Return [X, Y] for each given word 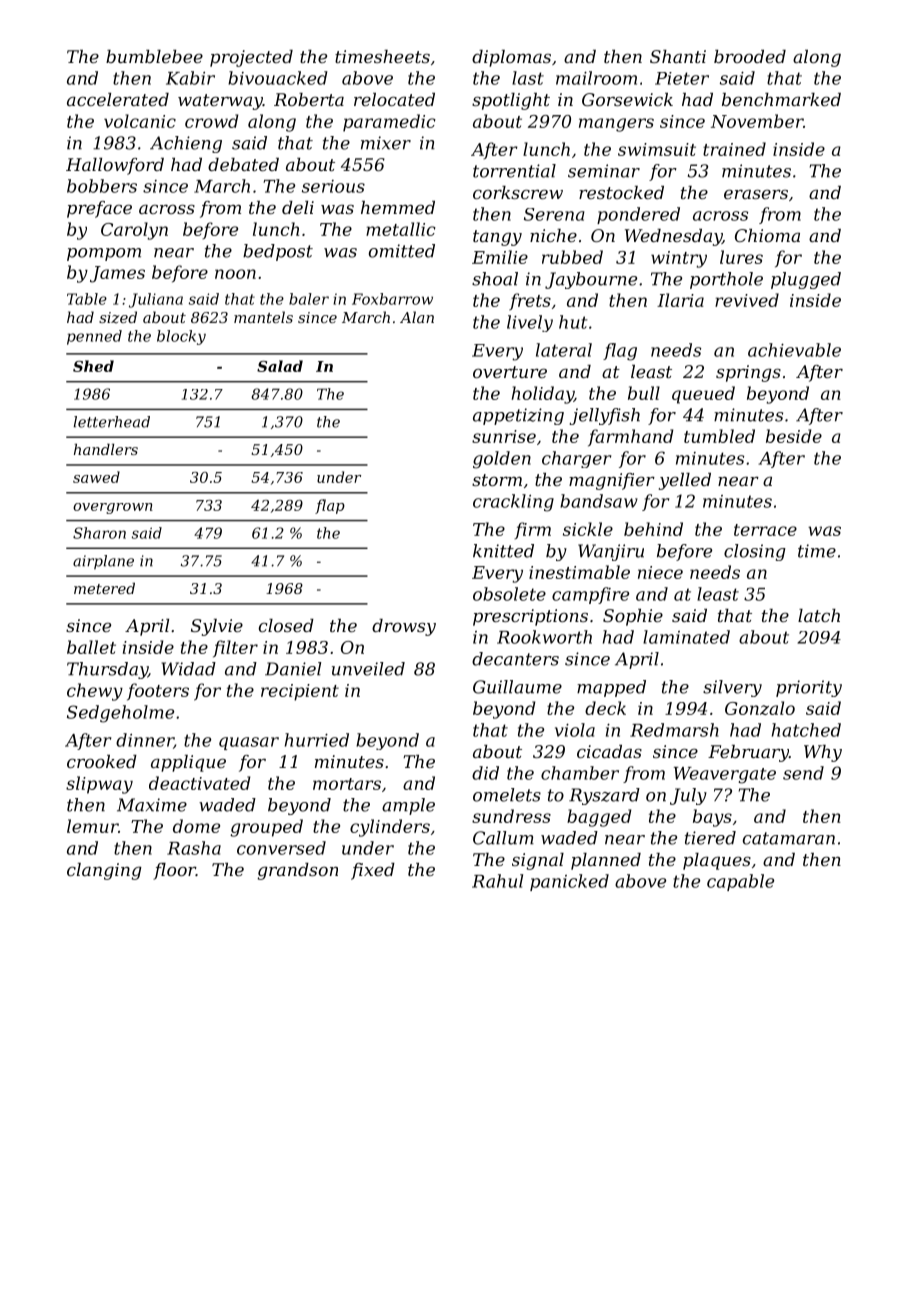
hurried [317, 740]
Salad [280, 366]
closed [286, 625]
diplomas [511, 58]
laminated [686, 637]
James [117, 274]
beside [794, 436]
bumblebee [154, 56]
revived [747, 300]
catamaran [789, 838]
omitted [402, 251]
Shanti [678, 56]
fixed [373, 871]
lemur [92, 826]
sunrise [504, 436]
